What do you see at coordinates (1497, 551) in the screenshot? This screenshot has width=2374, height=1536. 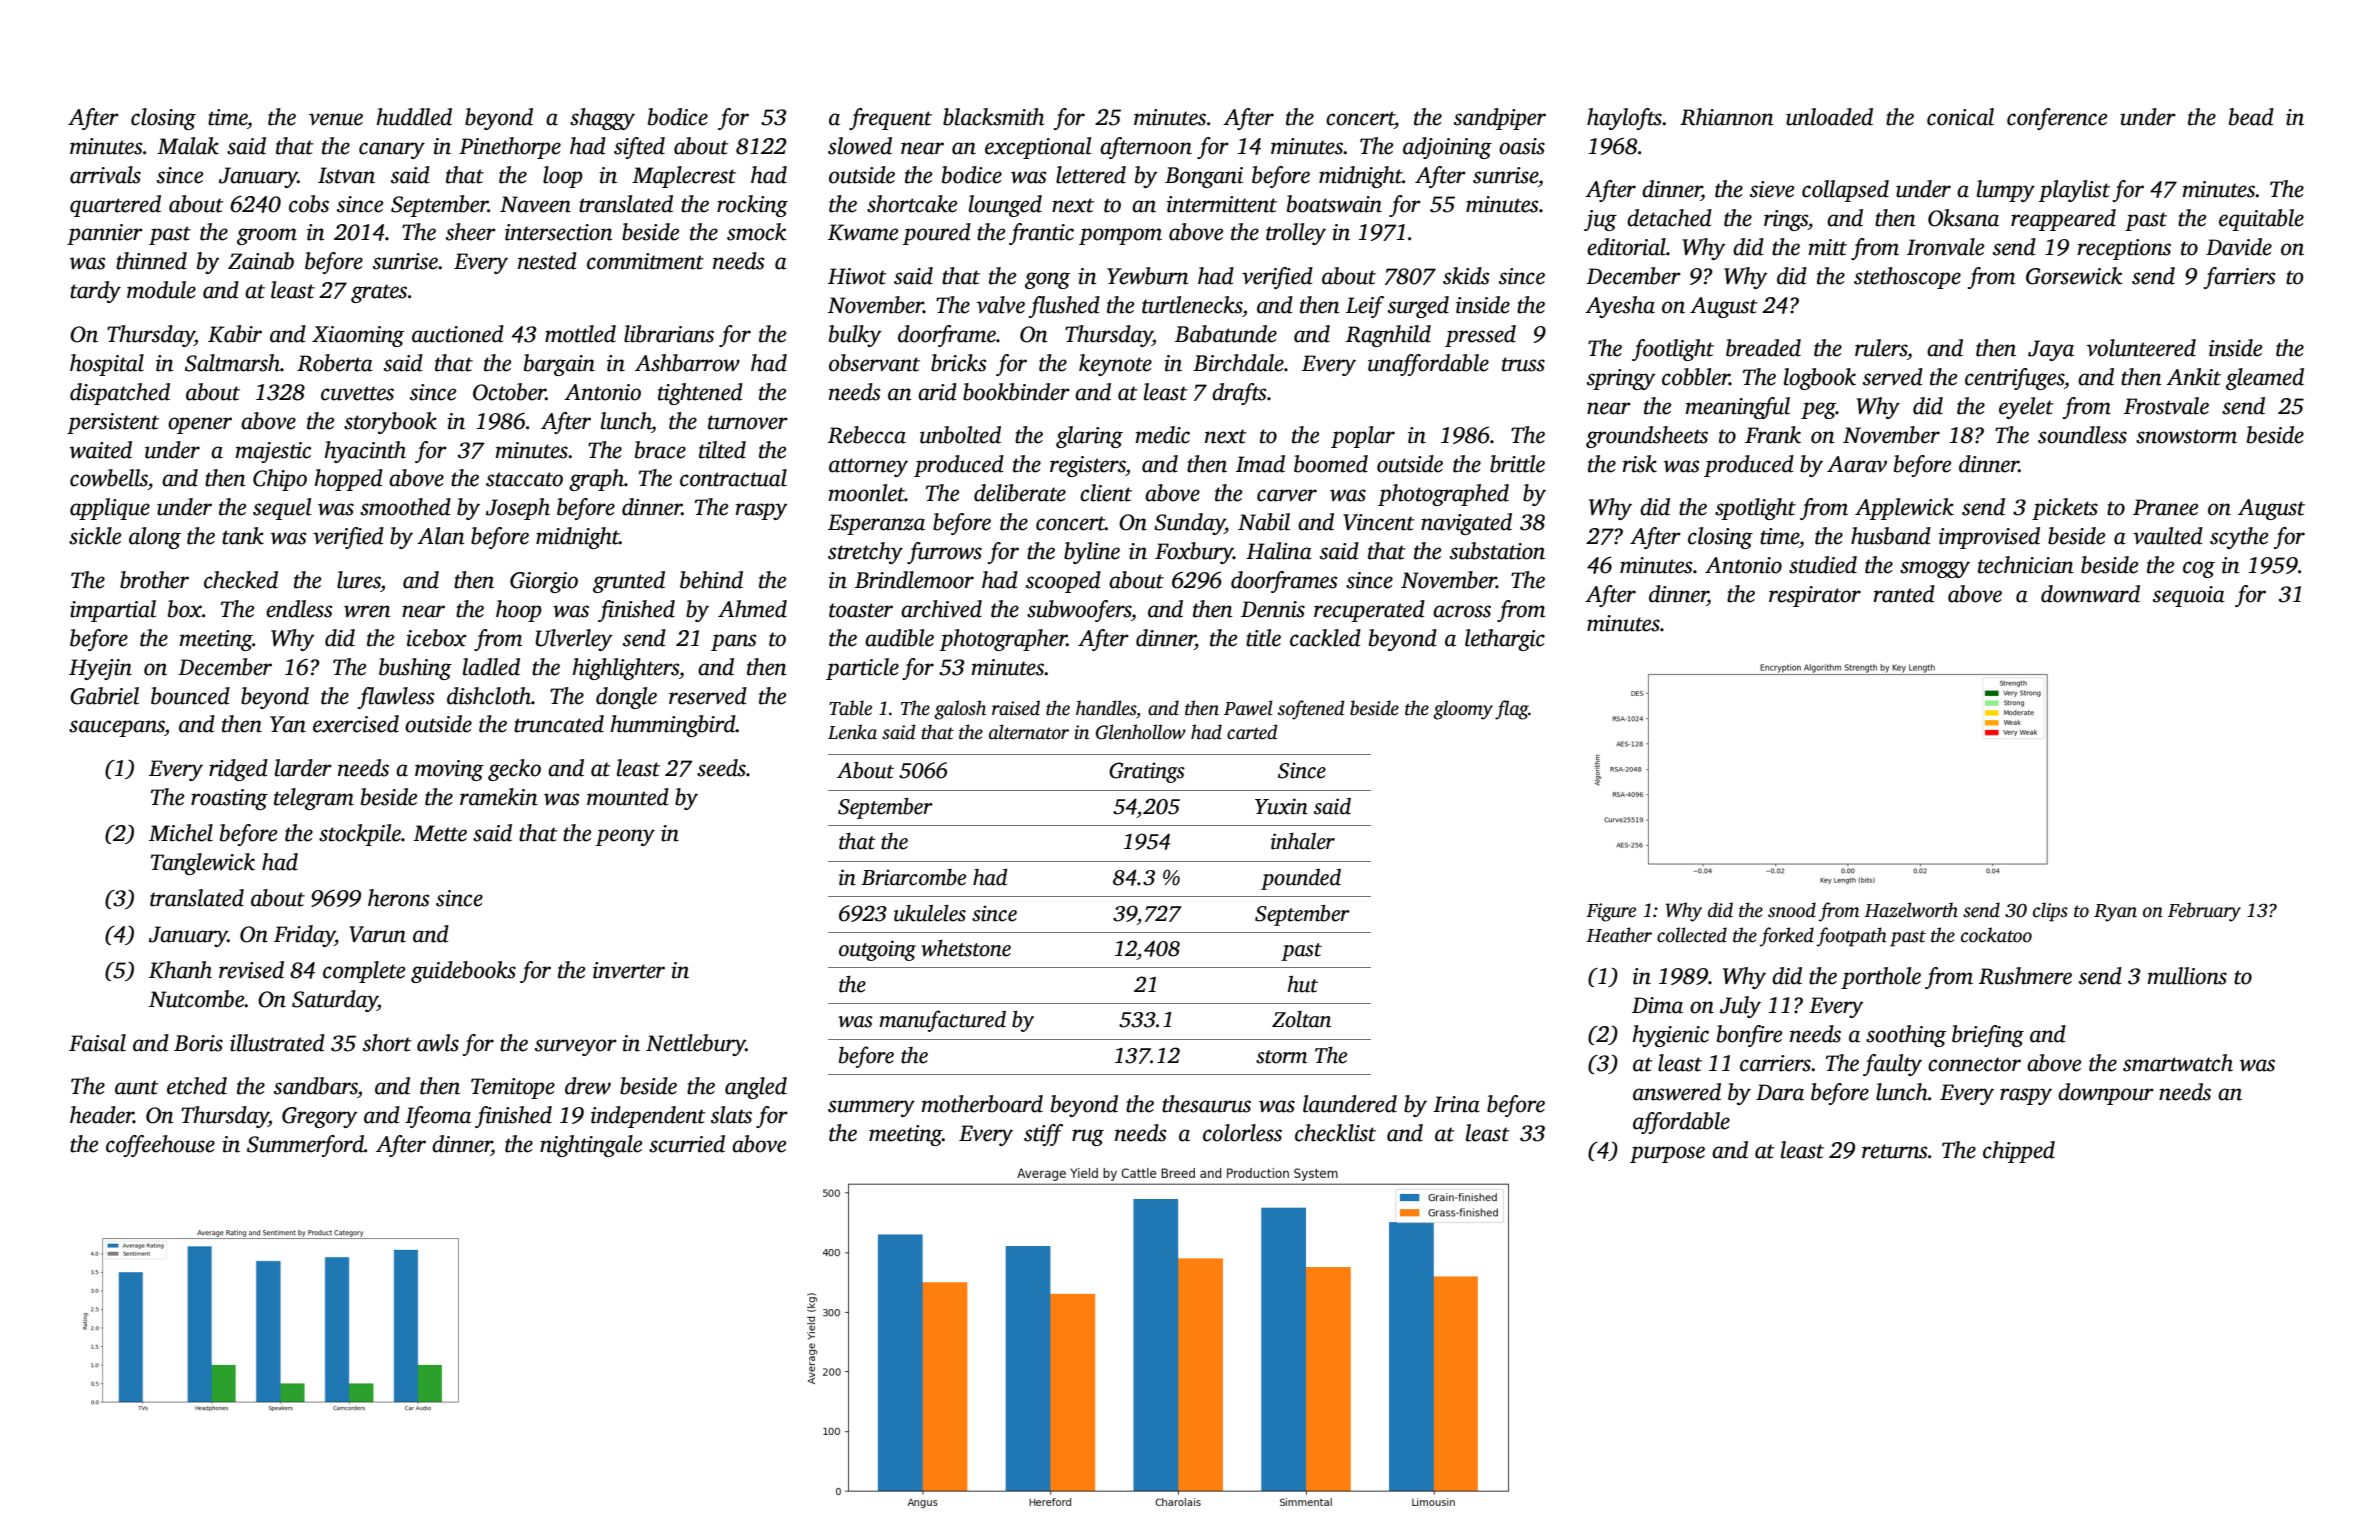 I see `substation` at bounding box center [1497, 551].
